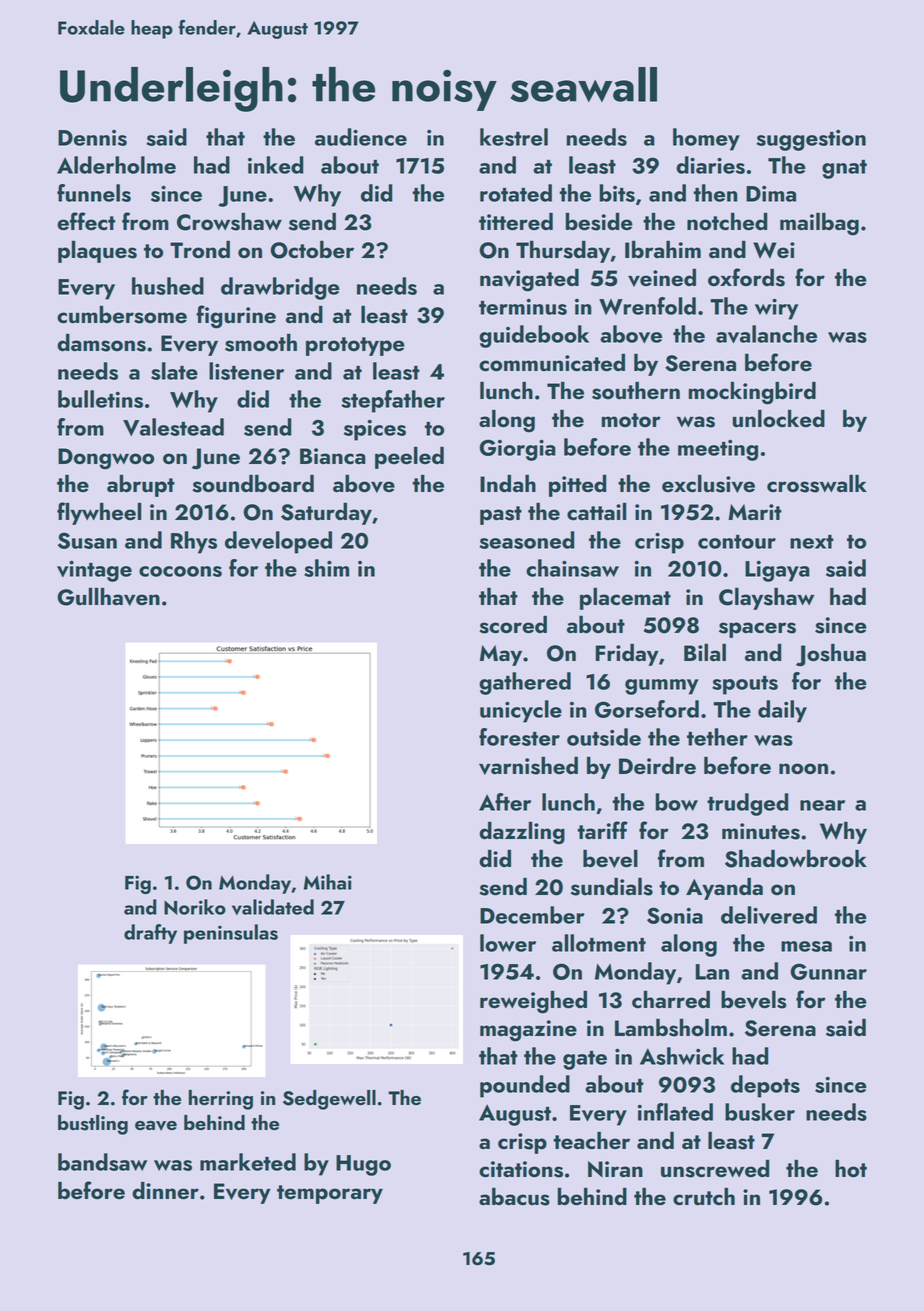 This page has width=924, height=1311. Describe the element at coordinates (828, 971) in the page. I see `Gunnar` at that location.
